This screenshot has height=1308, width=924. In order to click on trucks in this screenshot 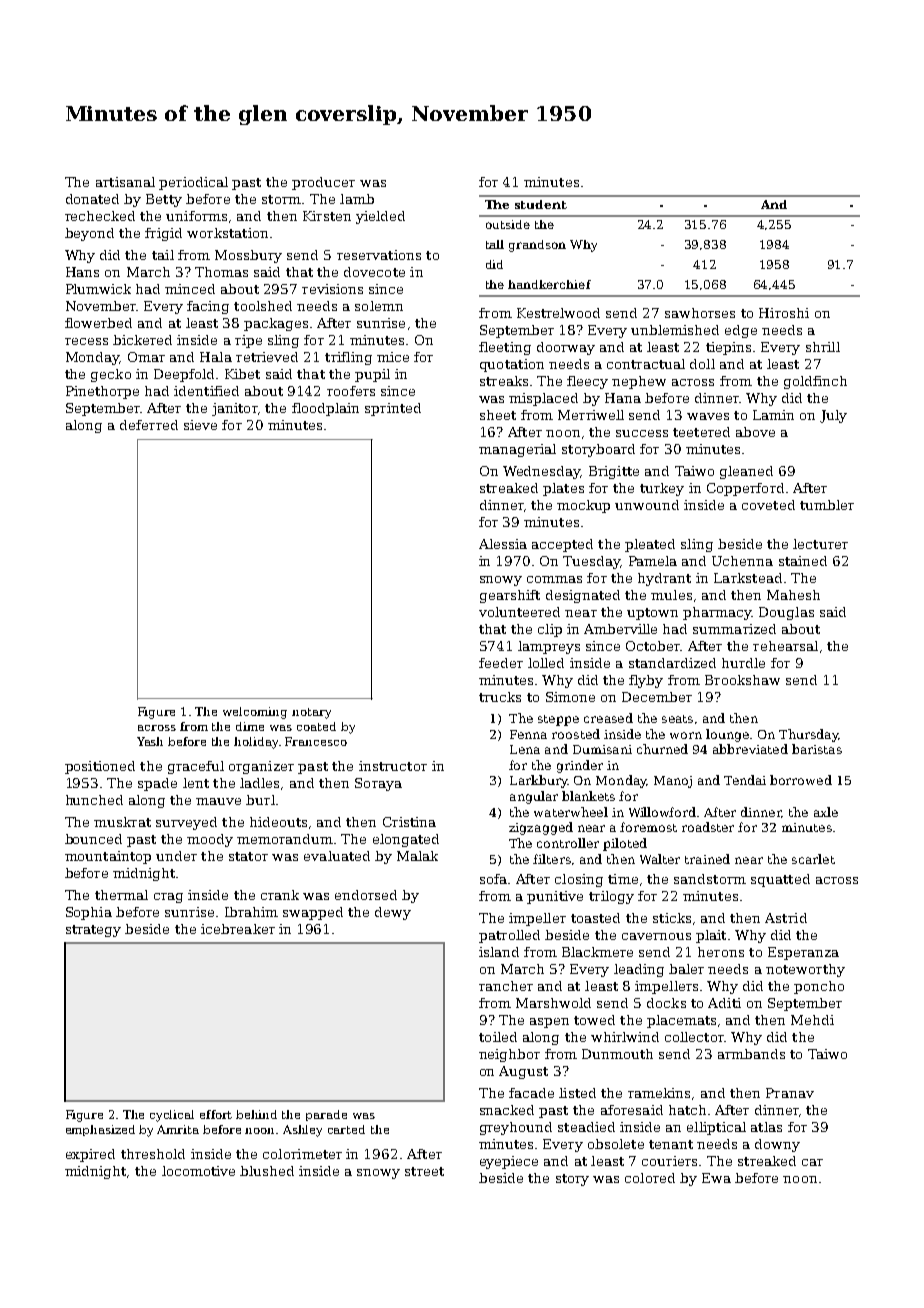, I will do `click(500, 697)`.
